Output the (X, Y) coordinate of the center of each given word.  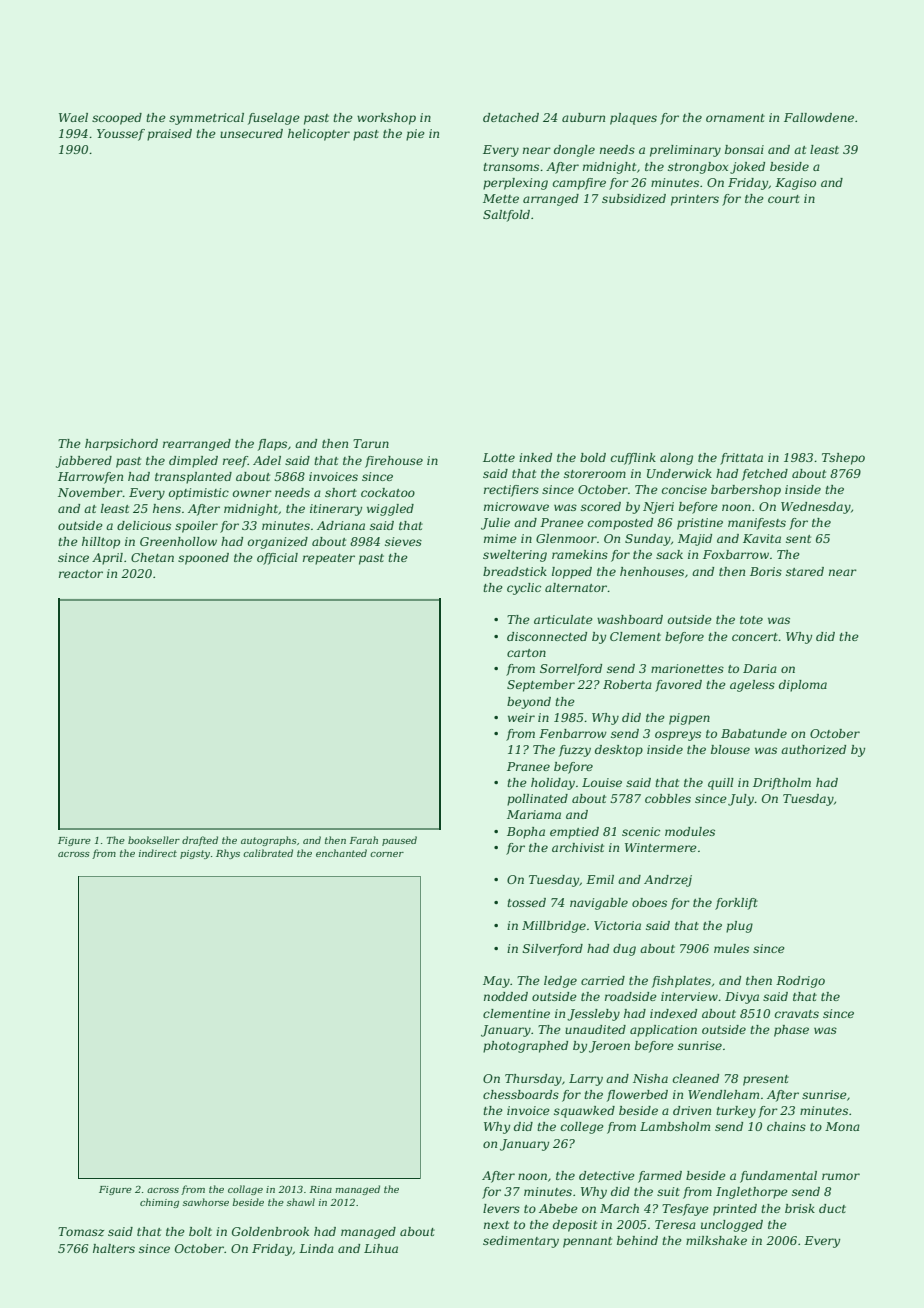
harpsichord (121, 445)
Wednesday (816, 508)
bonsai (744, 149)
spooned (203, 559)
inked (535, 457)
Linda (316, 1248)
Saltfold (506, 216)
